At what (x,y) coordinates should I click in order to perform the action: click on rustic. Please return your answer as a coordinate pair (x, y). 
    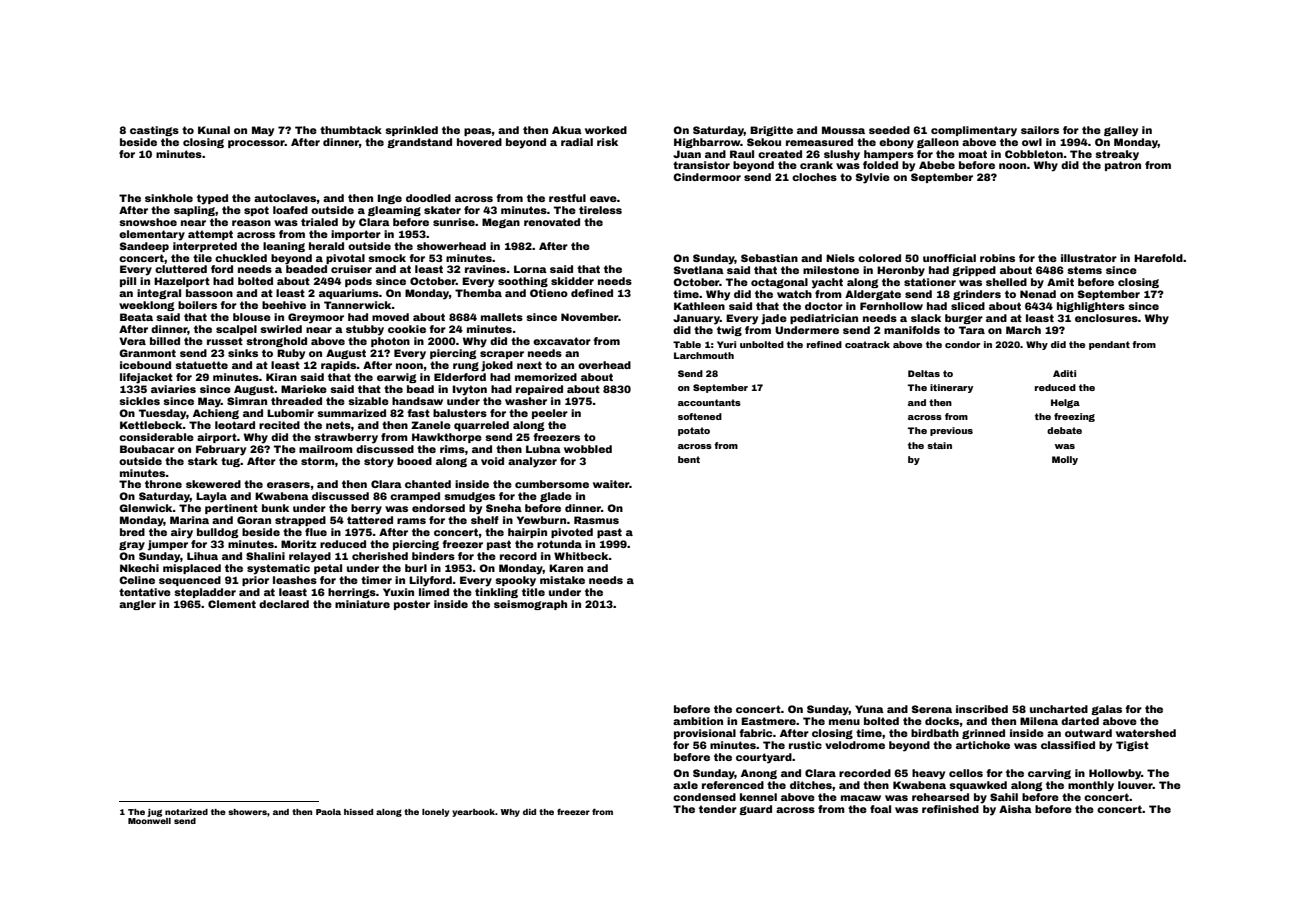
    Looking at the image, I should click on (805, 745).
